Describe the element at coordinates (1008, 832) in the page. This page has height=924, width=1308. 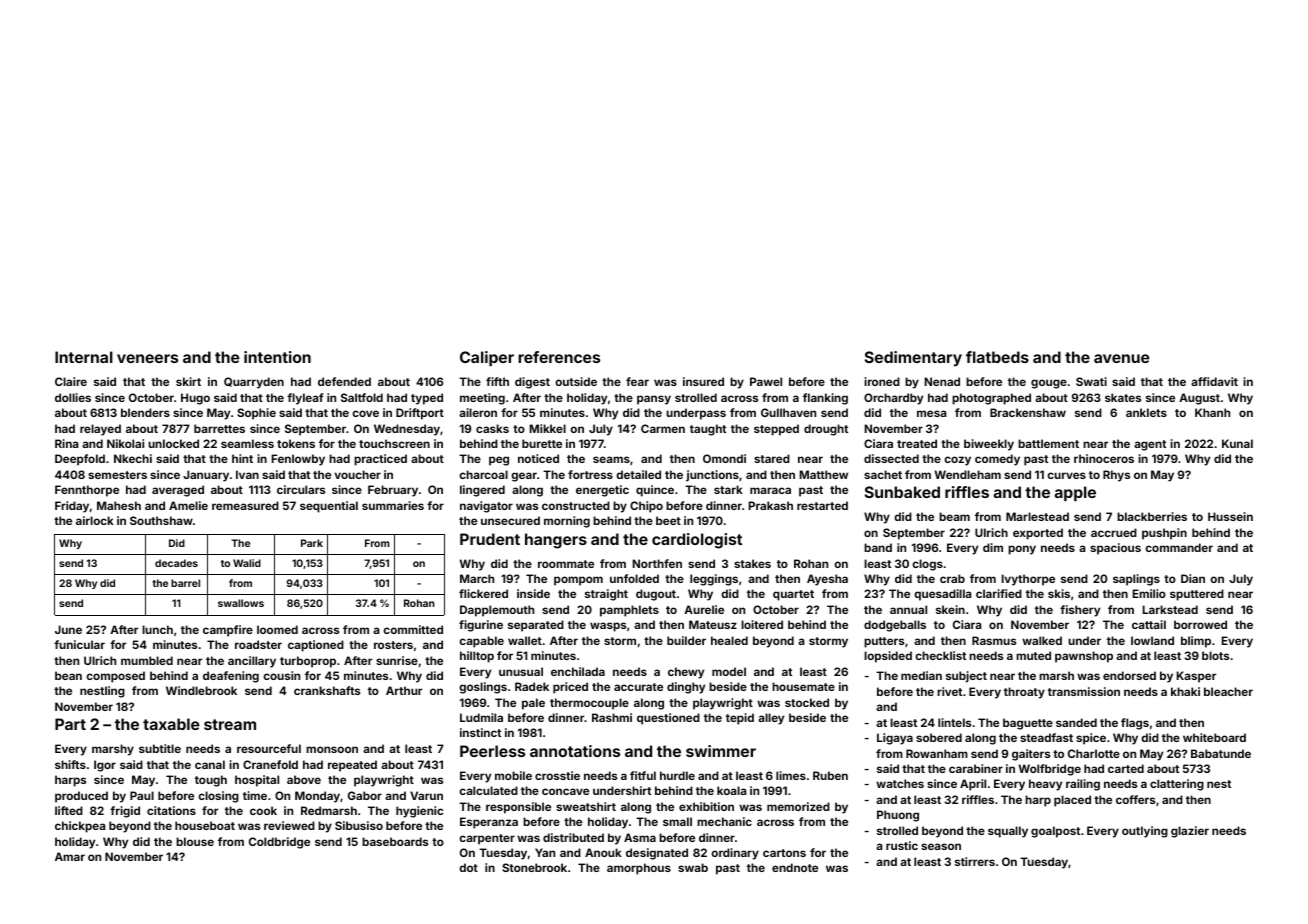
I see `squally` at that location.
